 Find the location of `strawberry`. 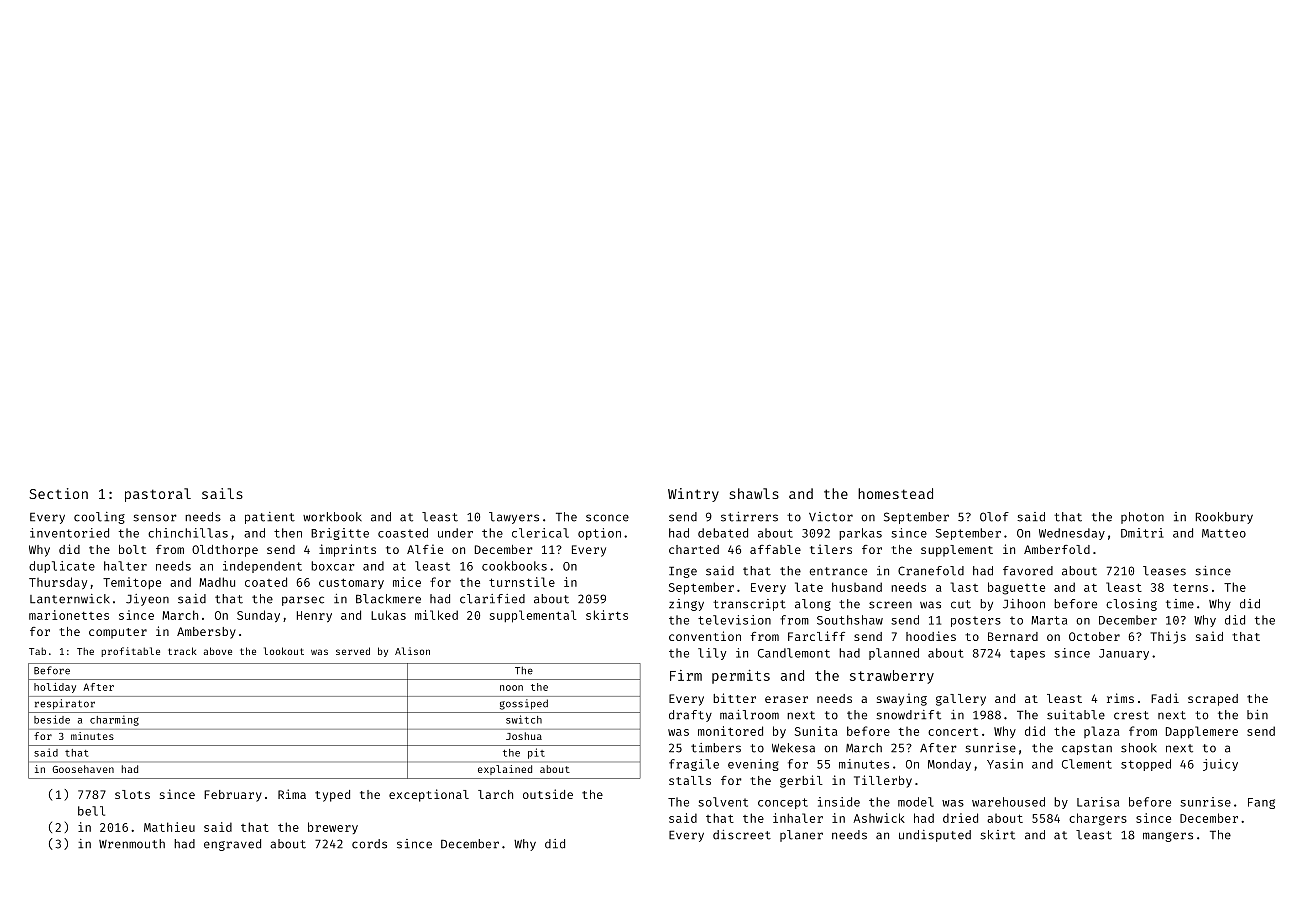

strawberry is located at coordinates (892, 677).
